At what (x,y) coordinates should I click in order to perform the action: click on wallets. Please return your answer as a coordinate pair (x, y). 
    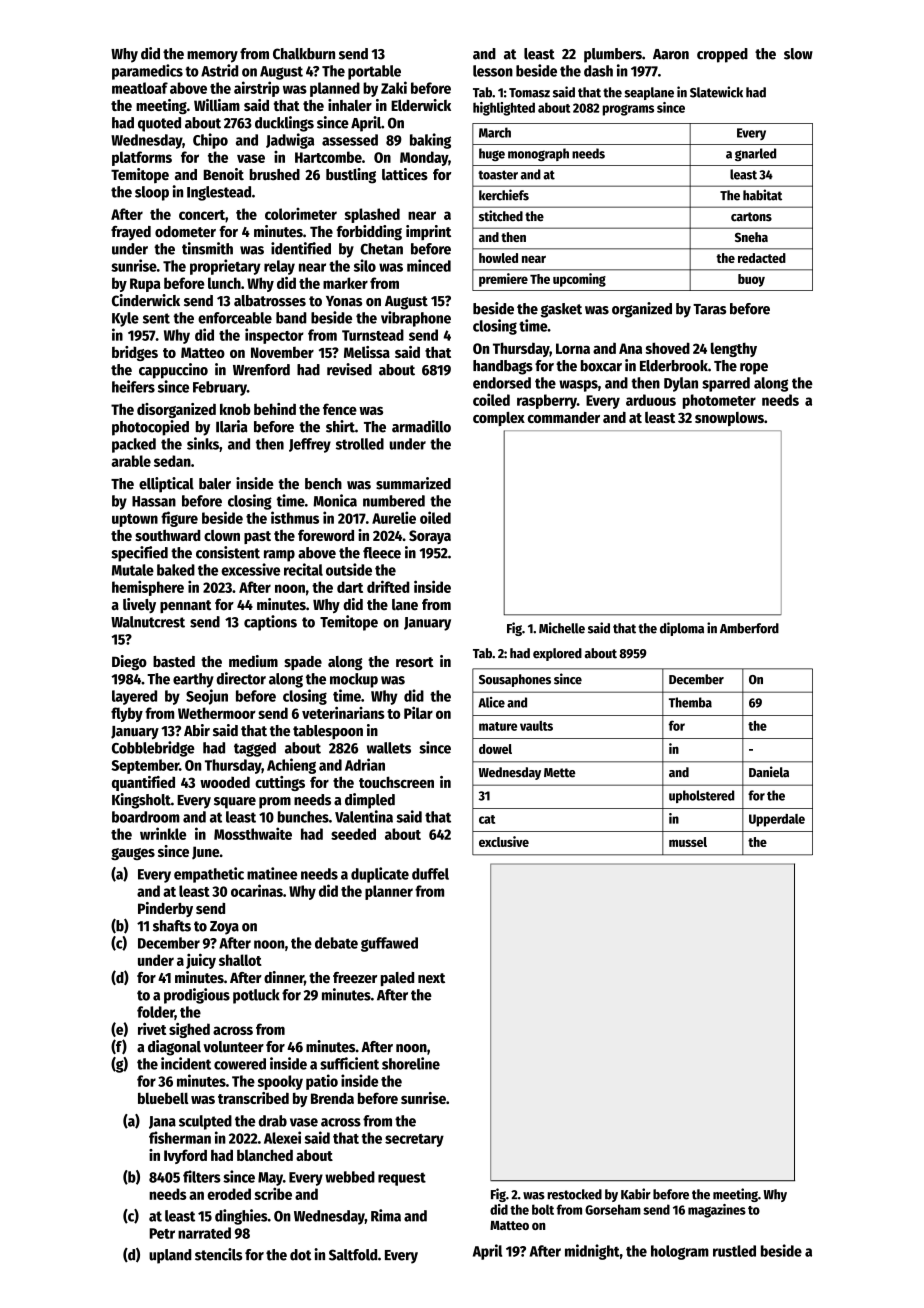
    Looking at the image, I should click on (389, 748).
